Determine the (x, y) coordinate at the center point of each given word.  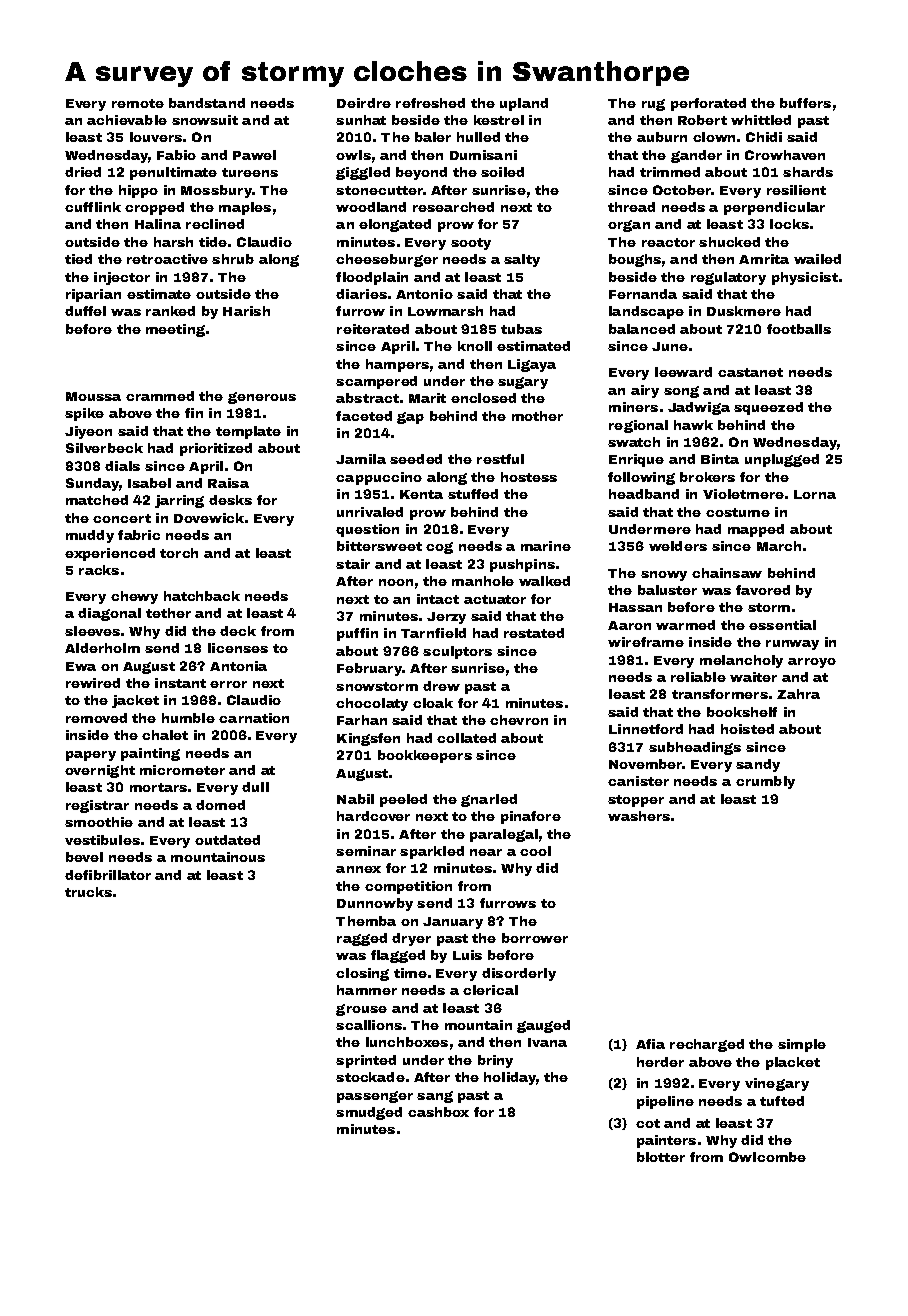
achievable (127, 120)
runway (792, 645)
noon (396, 582)
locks (789, 224)
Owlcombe (767, 1157)
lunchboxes (407, 1042)
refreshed (430, 103)
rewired (93, 683)
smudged (369, 1113)
